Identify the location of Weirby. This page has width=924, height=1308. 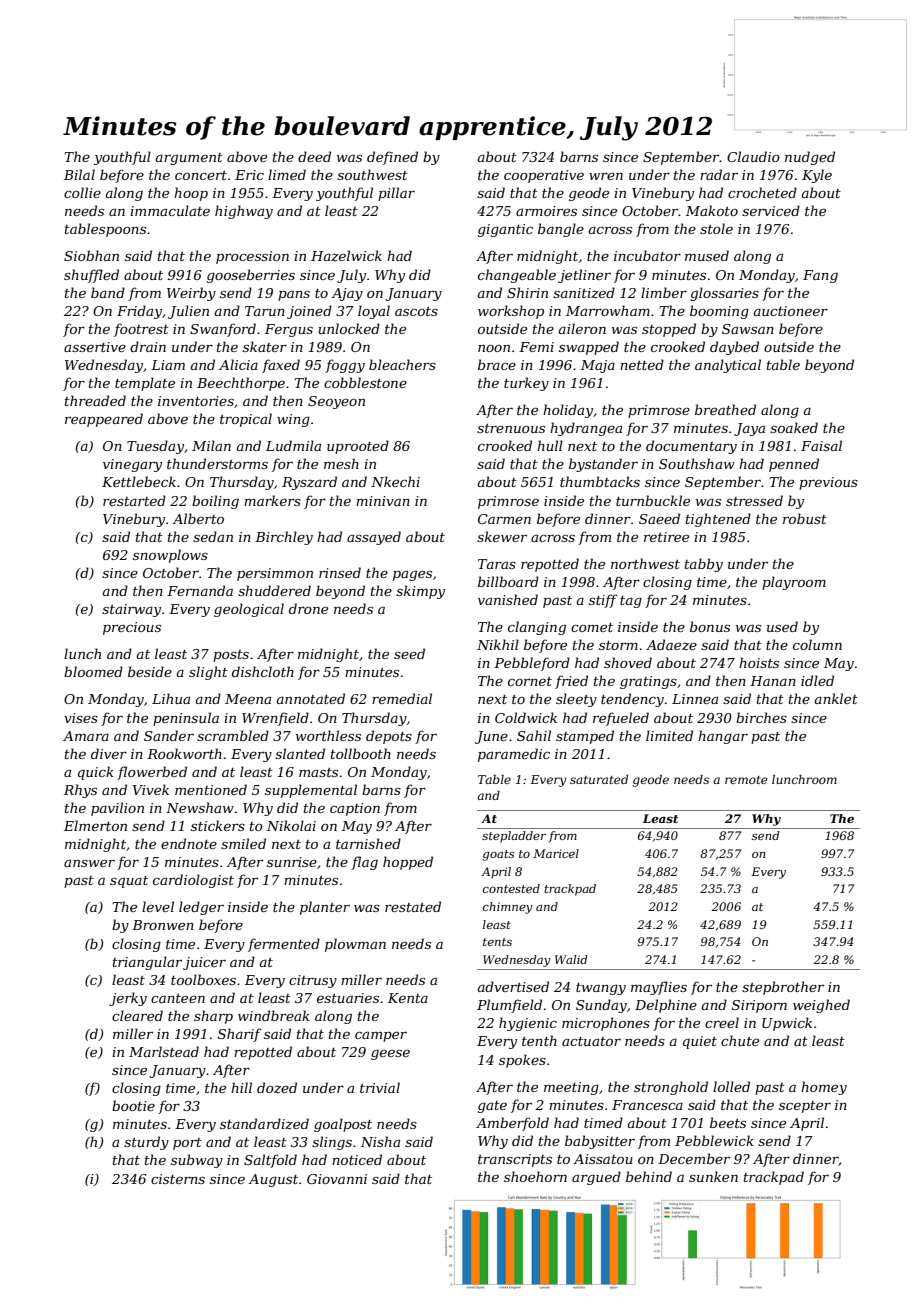
(191, 294).
